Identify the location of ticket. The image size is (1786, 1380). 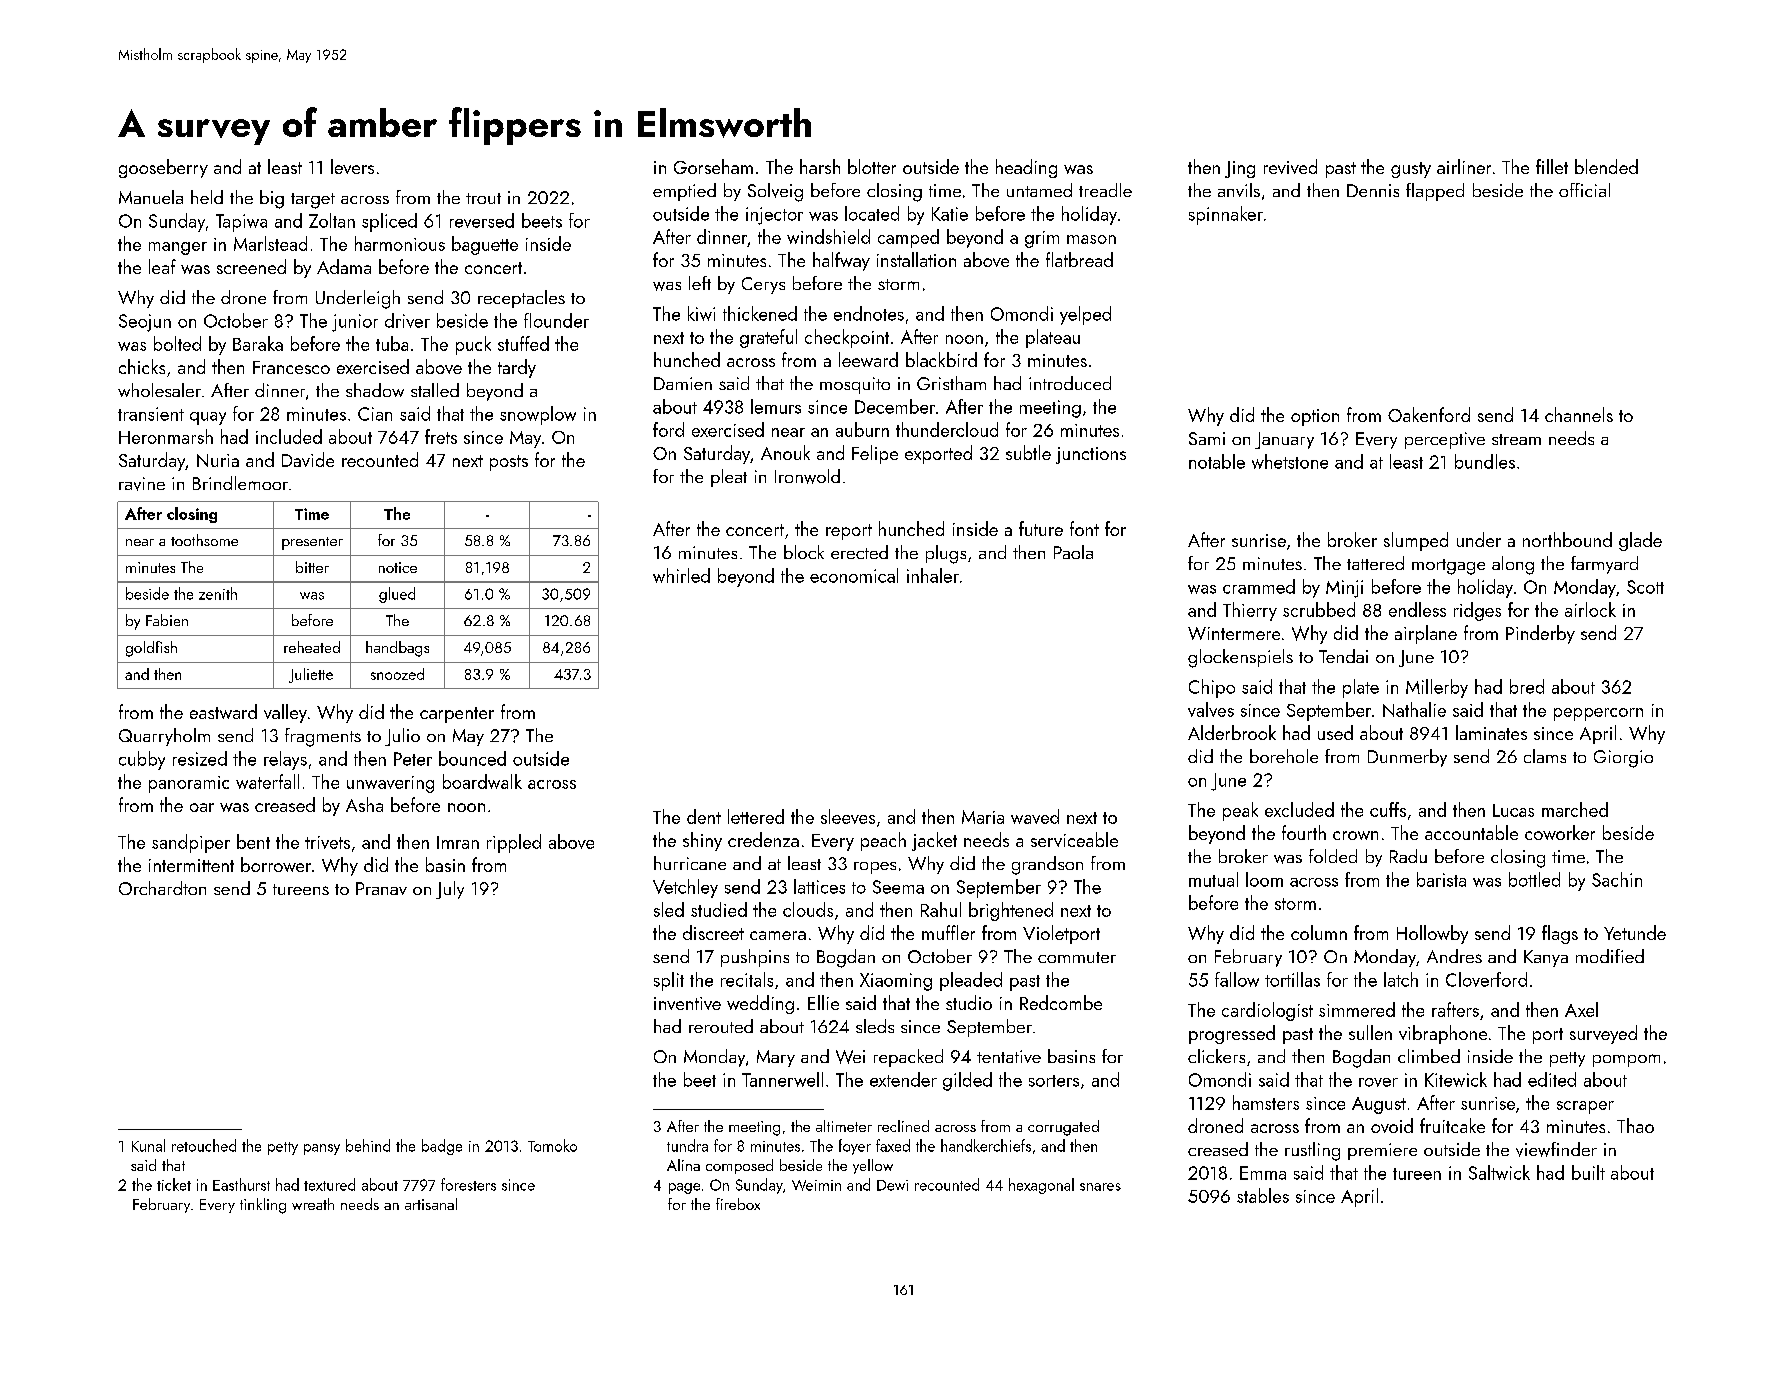
(174, 1184).
